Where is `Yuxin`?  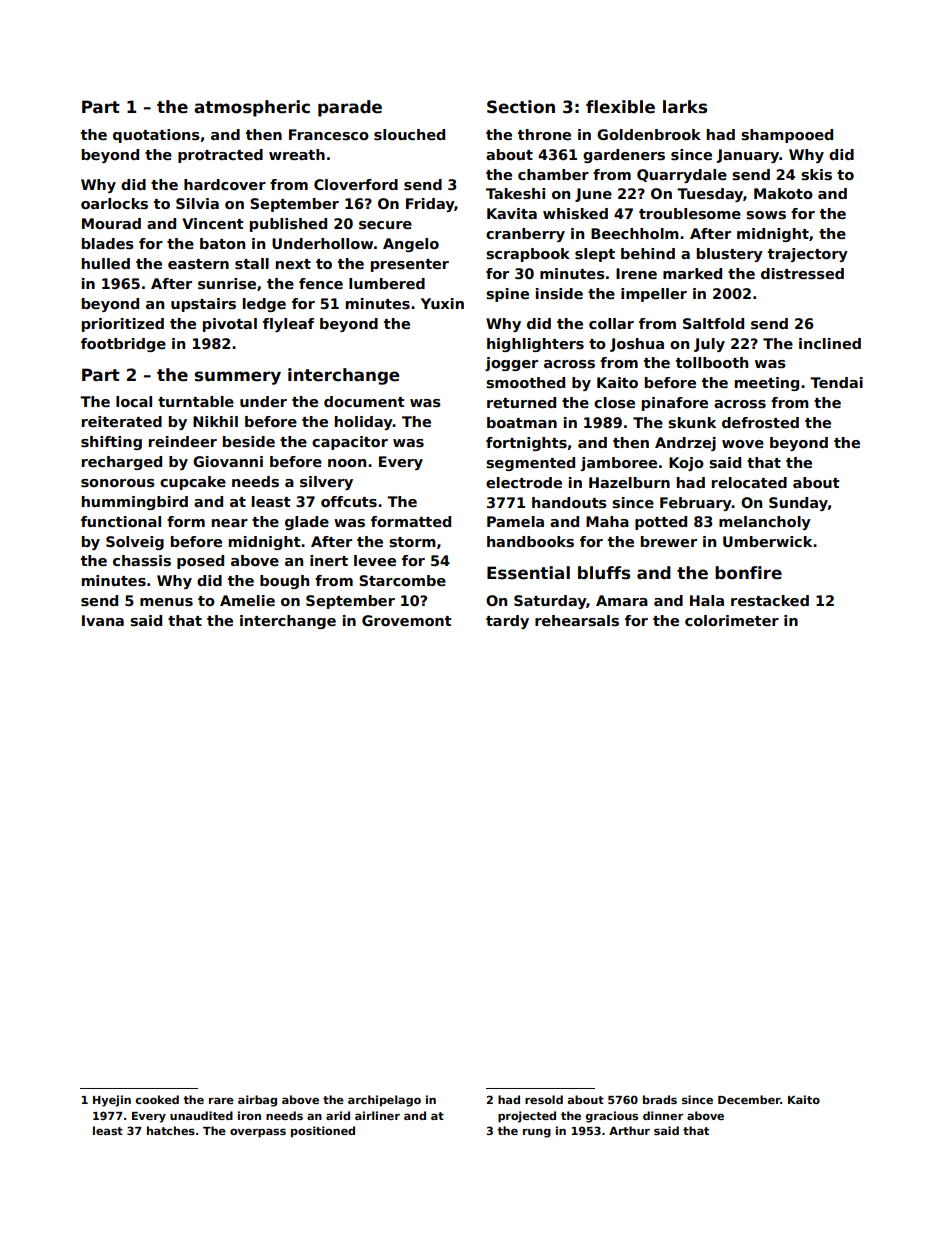 Yuxin is located at coordinates (442, 303).
